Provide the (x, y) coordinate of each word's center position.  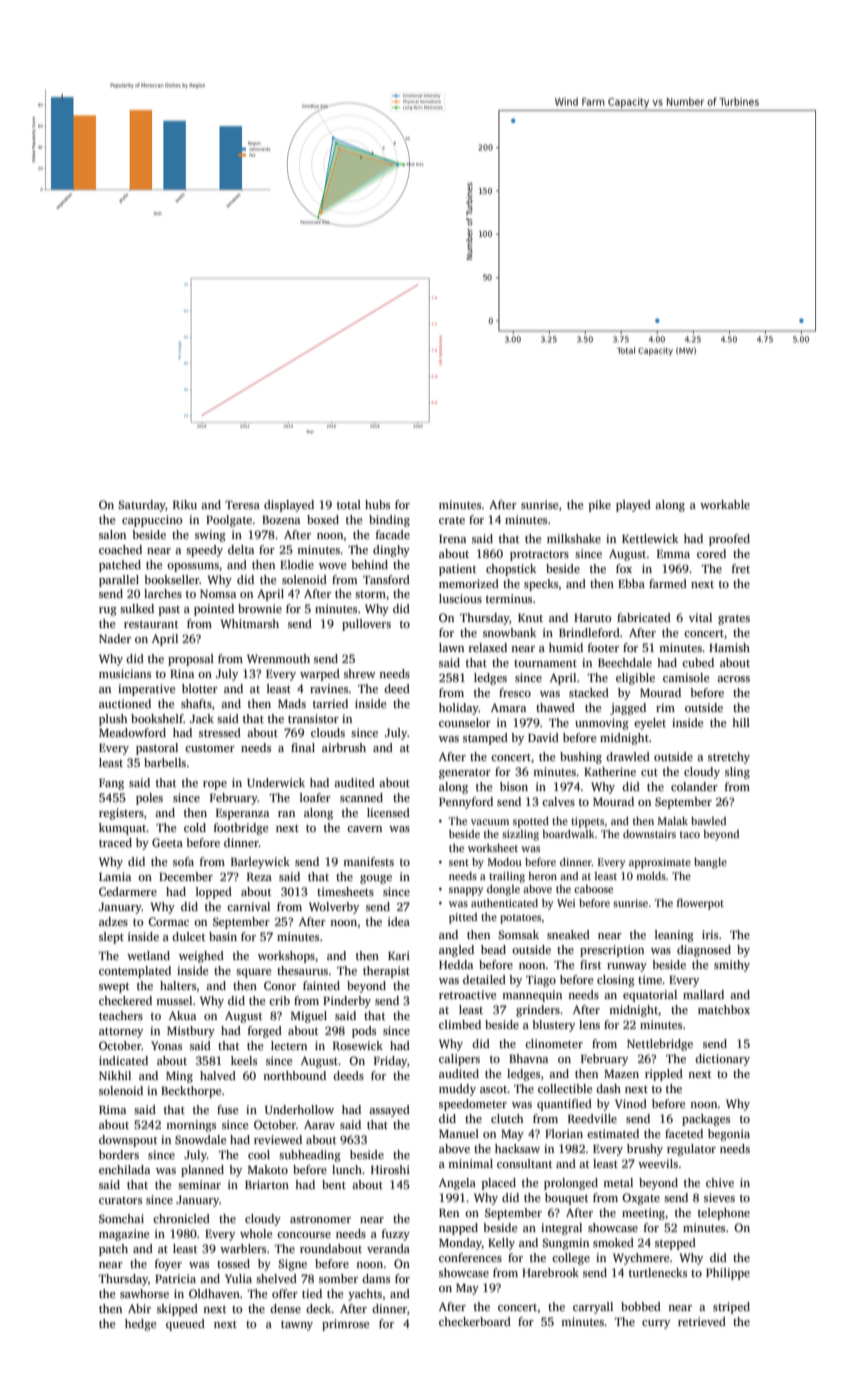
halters (178, 985)
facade (393, 534)
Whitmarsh (250, 623)
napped (458, 1229)
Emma (673, 554)
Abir (139, 1308)
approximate (660, 863)
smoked (613, 1242)
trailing (507, 877)
